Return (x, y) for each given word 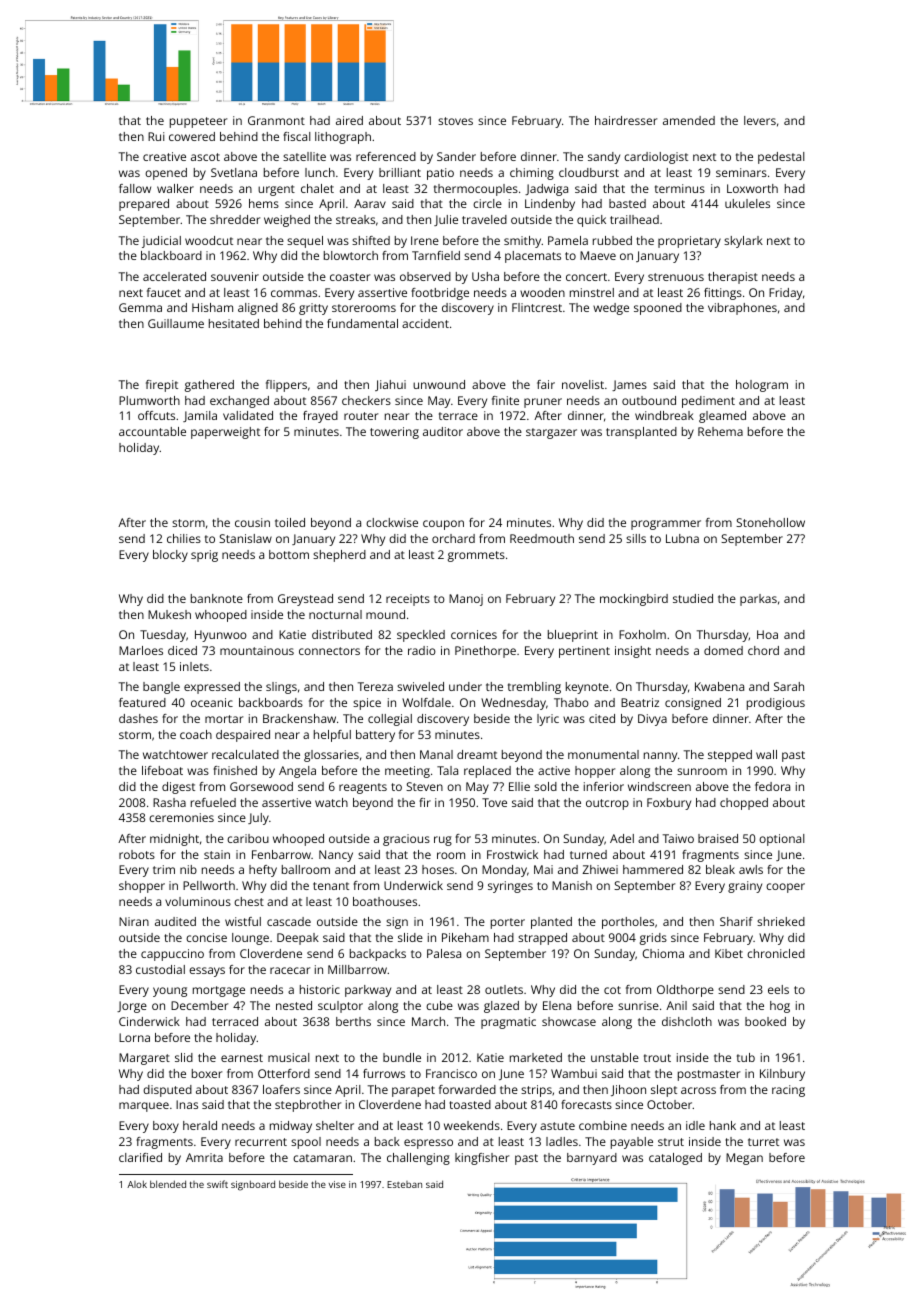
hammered (653, 869)
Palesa (444, 953)
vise (337, 1184)
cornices (474, 634)
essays (207, 972)
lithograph (343, 138)
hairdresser (626, 120)
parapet (413, 1091)
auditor (443, 431)
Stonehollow (770, 522)
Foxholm (642, 634)
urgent (276, 190)
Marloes (141, 650)
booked (765, 1021)
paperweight (225, 433)
